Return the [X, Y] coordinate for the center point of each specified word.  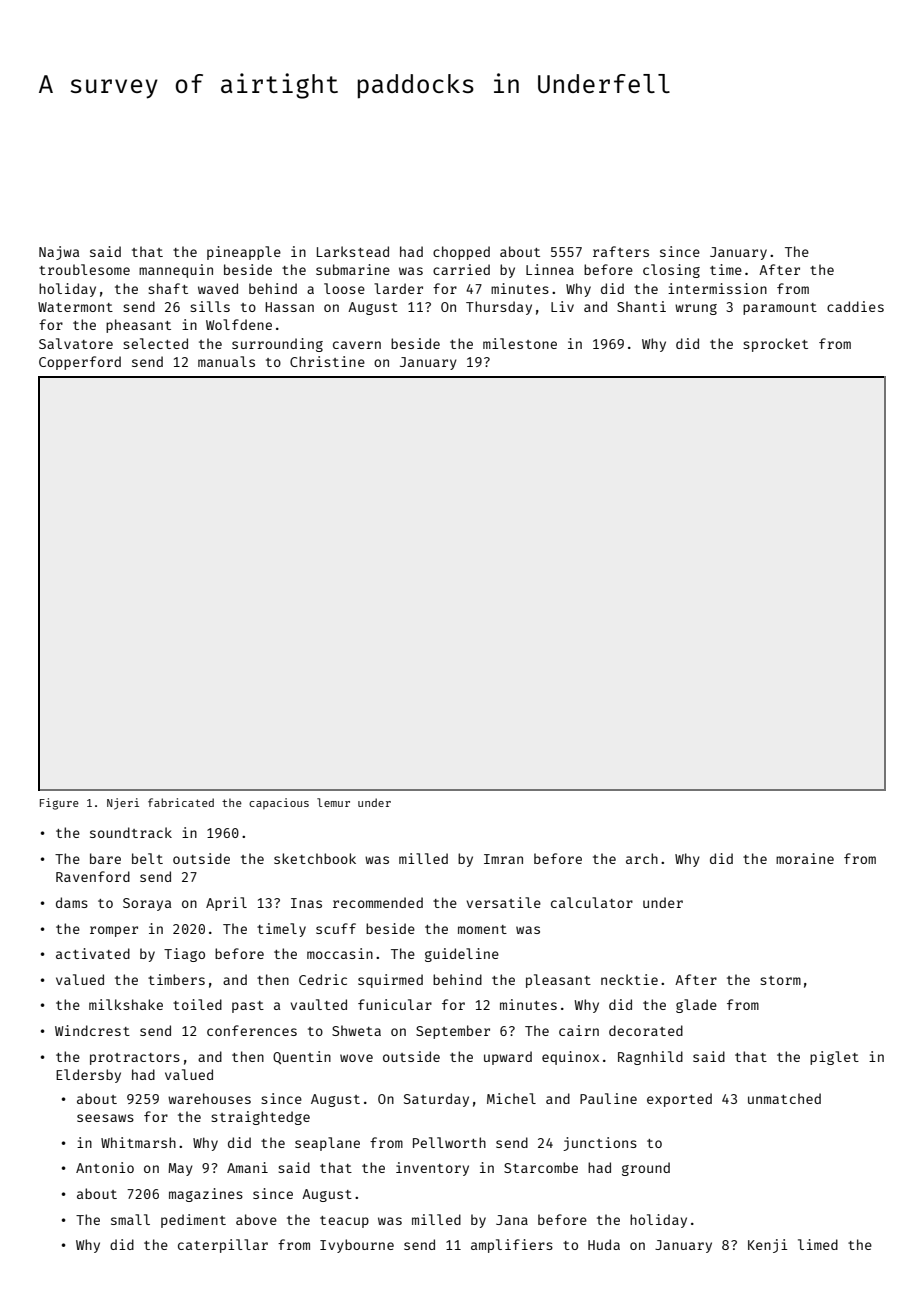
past [248, 1007]
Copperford [80, 363]
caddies [855, 306]
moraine [805, 858]
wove [356, 1058]
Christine [327, 361]
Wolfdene [239, 324]
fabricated [181, 802]
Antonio [105, 1167]
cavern [357, 345]
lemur [333, 802]
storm [780, 980]
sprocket [775, 345]
